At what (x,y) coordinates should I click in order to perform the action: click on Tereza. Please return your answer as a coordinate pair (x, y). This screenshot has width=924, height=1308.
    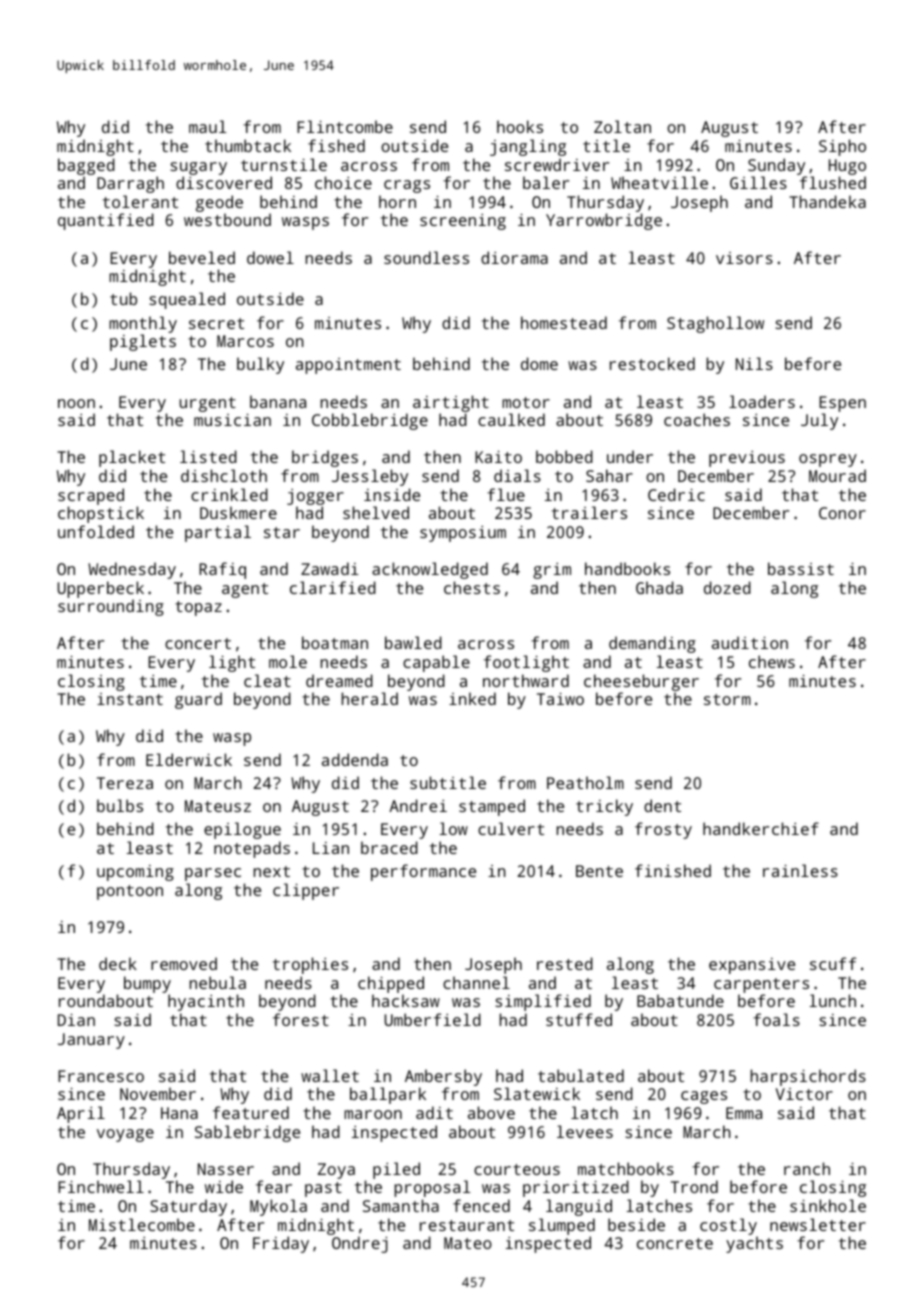
    Looking at the image, I should click on (125, 783).
